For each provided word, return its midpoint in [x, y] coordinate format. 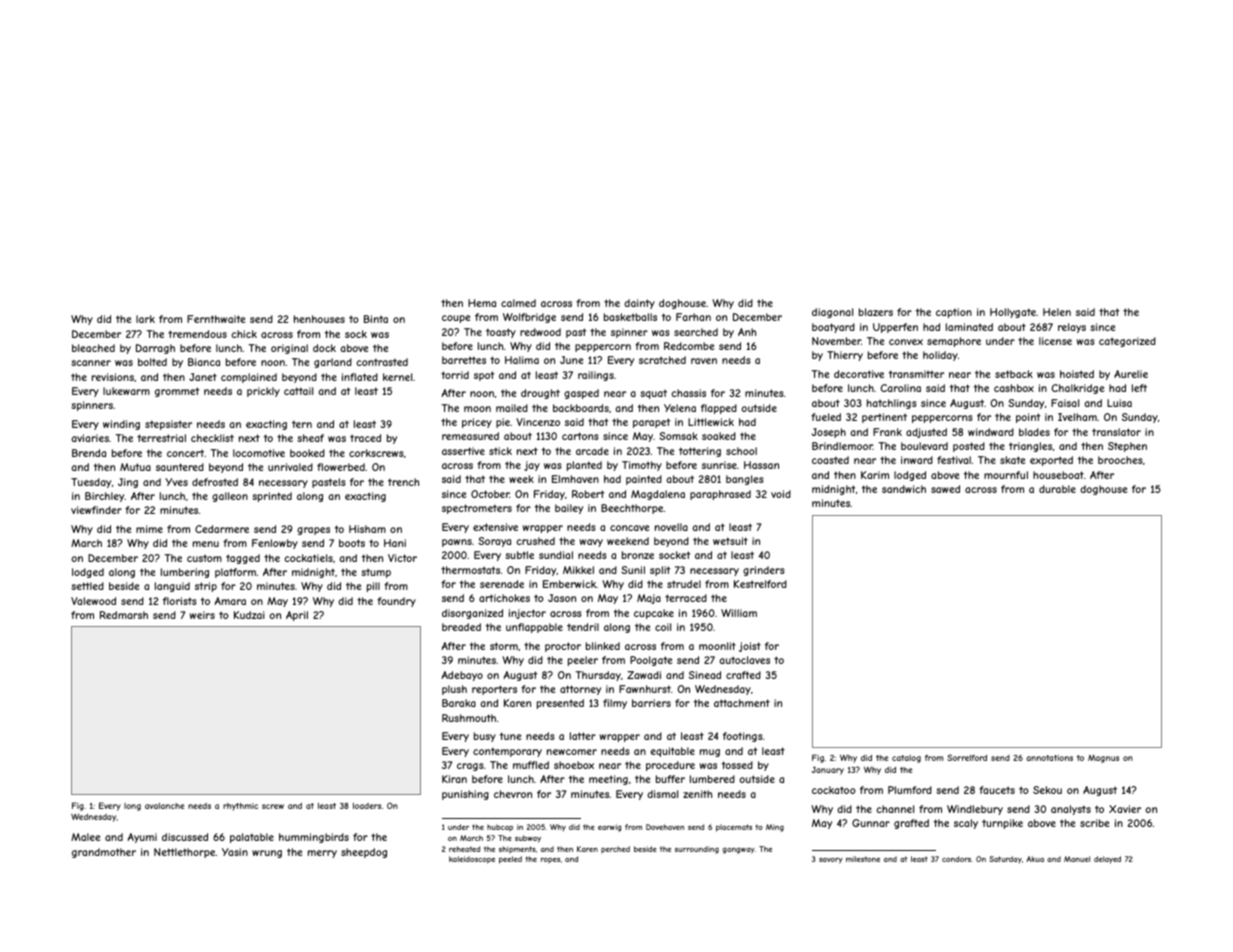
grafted [911, 824]
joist [750, 647]
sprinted [272, 497]
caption [954, 313]
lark [145, 319]
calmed [518, 303]
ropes [550, 860]
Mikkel [578, 570]
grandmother [104, 853]
